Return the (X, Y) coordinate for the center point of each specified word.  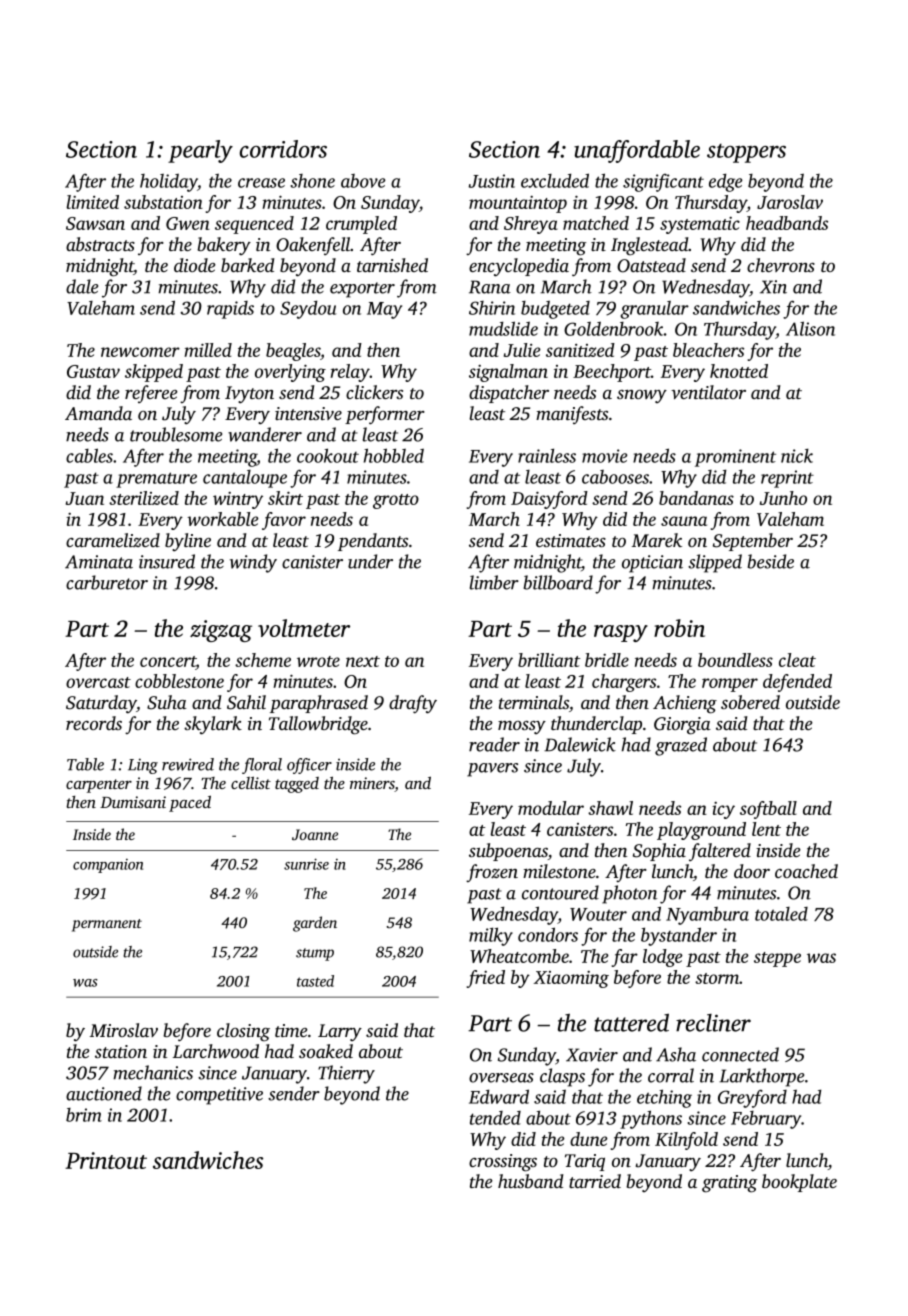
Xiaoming (571, 979)
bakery (224, 246)
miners (372, 784)
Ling (143, 766)
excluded (555, 180)
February (766, 1120)
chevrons (781, 265)
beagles (293, 352)
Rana (490, 287)
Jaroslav (790, 202)
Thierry (346, 1074)
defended (797, 683)
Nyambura (707, 916)
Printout (106, 1160)
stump (315, 954)
